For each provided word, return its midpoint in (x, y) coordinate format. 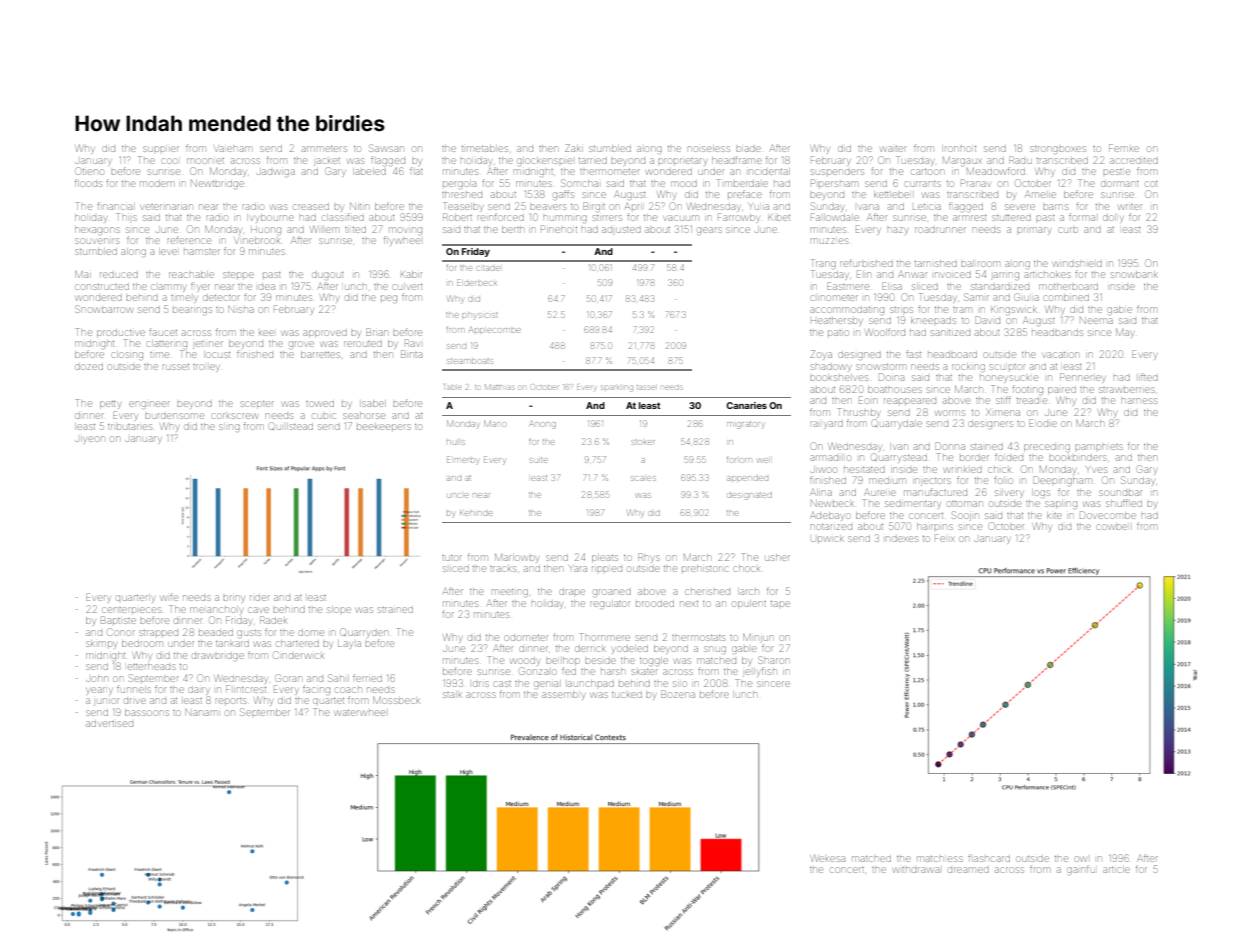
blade (748, 149)
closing (127, 355)
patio (838, 333)
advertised (109, 724)
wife (169, 597)
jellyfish (759, 672)
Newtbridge (217, 183)
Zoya (821, 355)
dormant (1120, 184)
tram (962, 310)
